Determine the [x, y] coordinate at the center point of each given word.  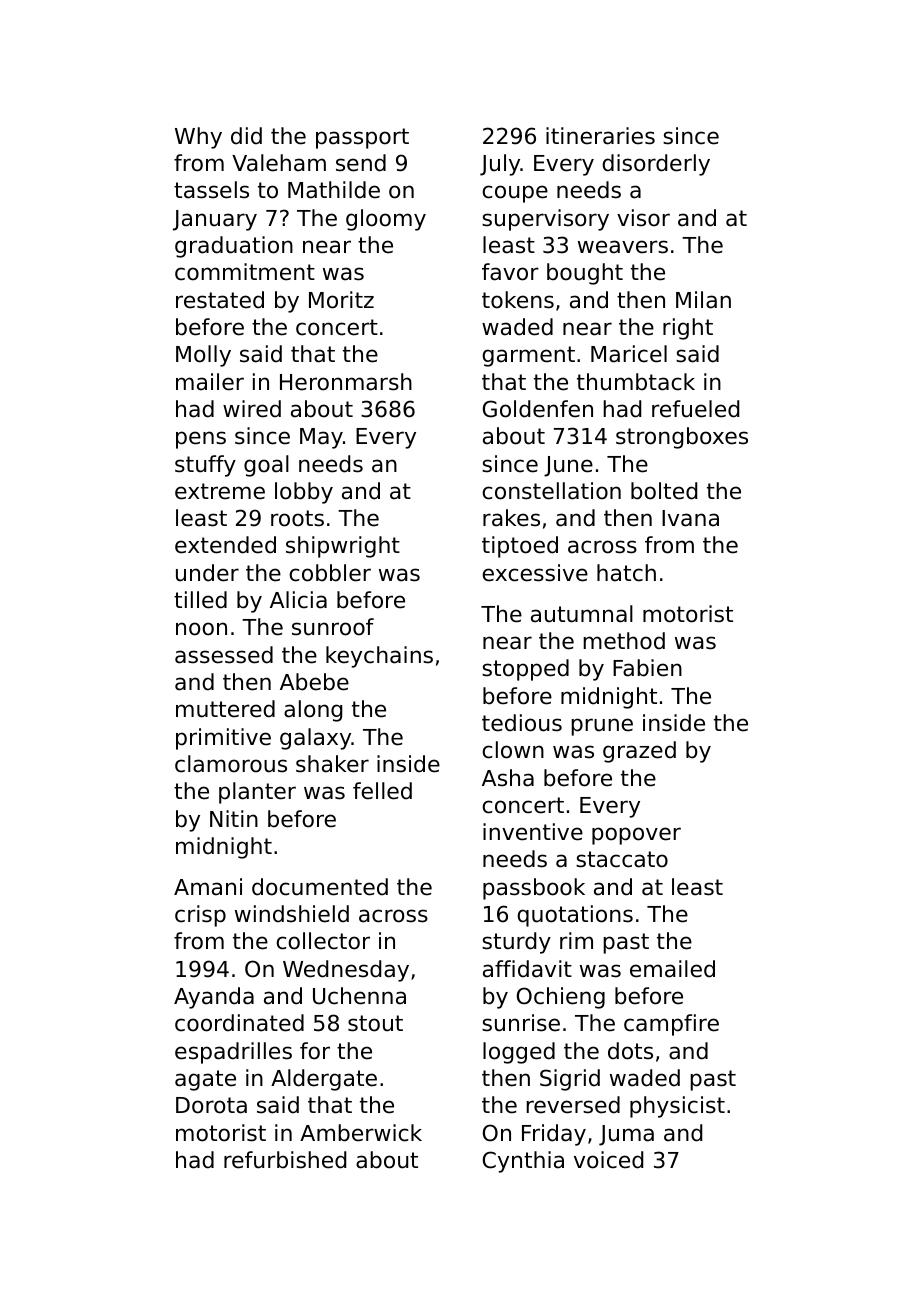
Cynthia [523, 1162]
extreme [220, 491]
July [500, 165]
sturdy [516, 943]
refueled [695, 409]
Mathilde [334, 190]
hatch [626, 573]
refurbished [285, 1160]
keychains [379, 657]
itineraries [600, 136]
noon [201, 629]
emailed [672, 969]
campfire [671, 1025]
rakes [511, 518]
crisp [200, 916]
